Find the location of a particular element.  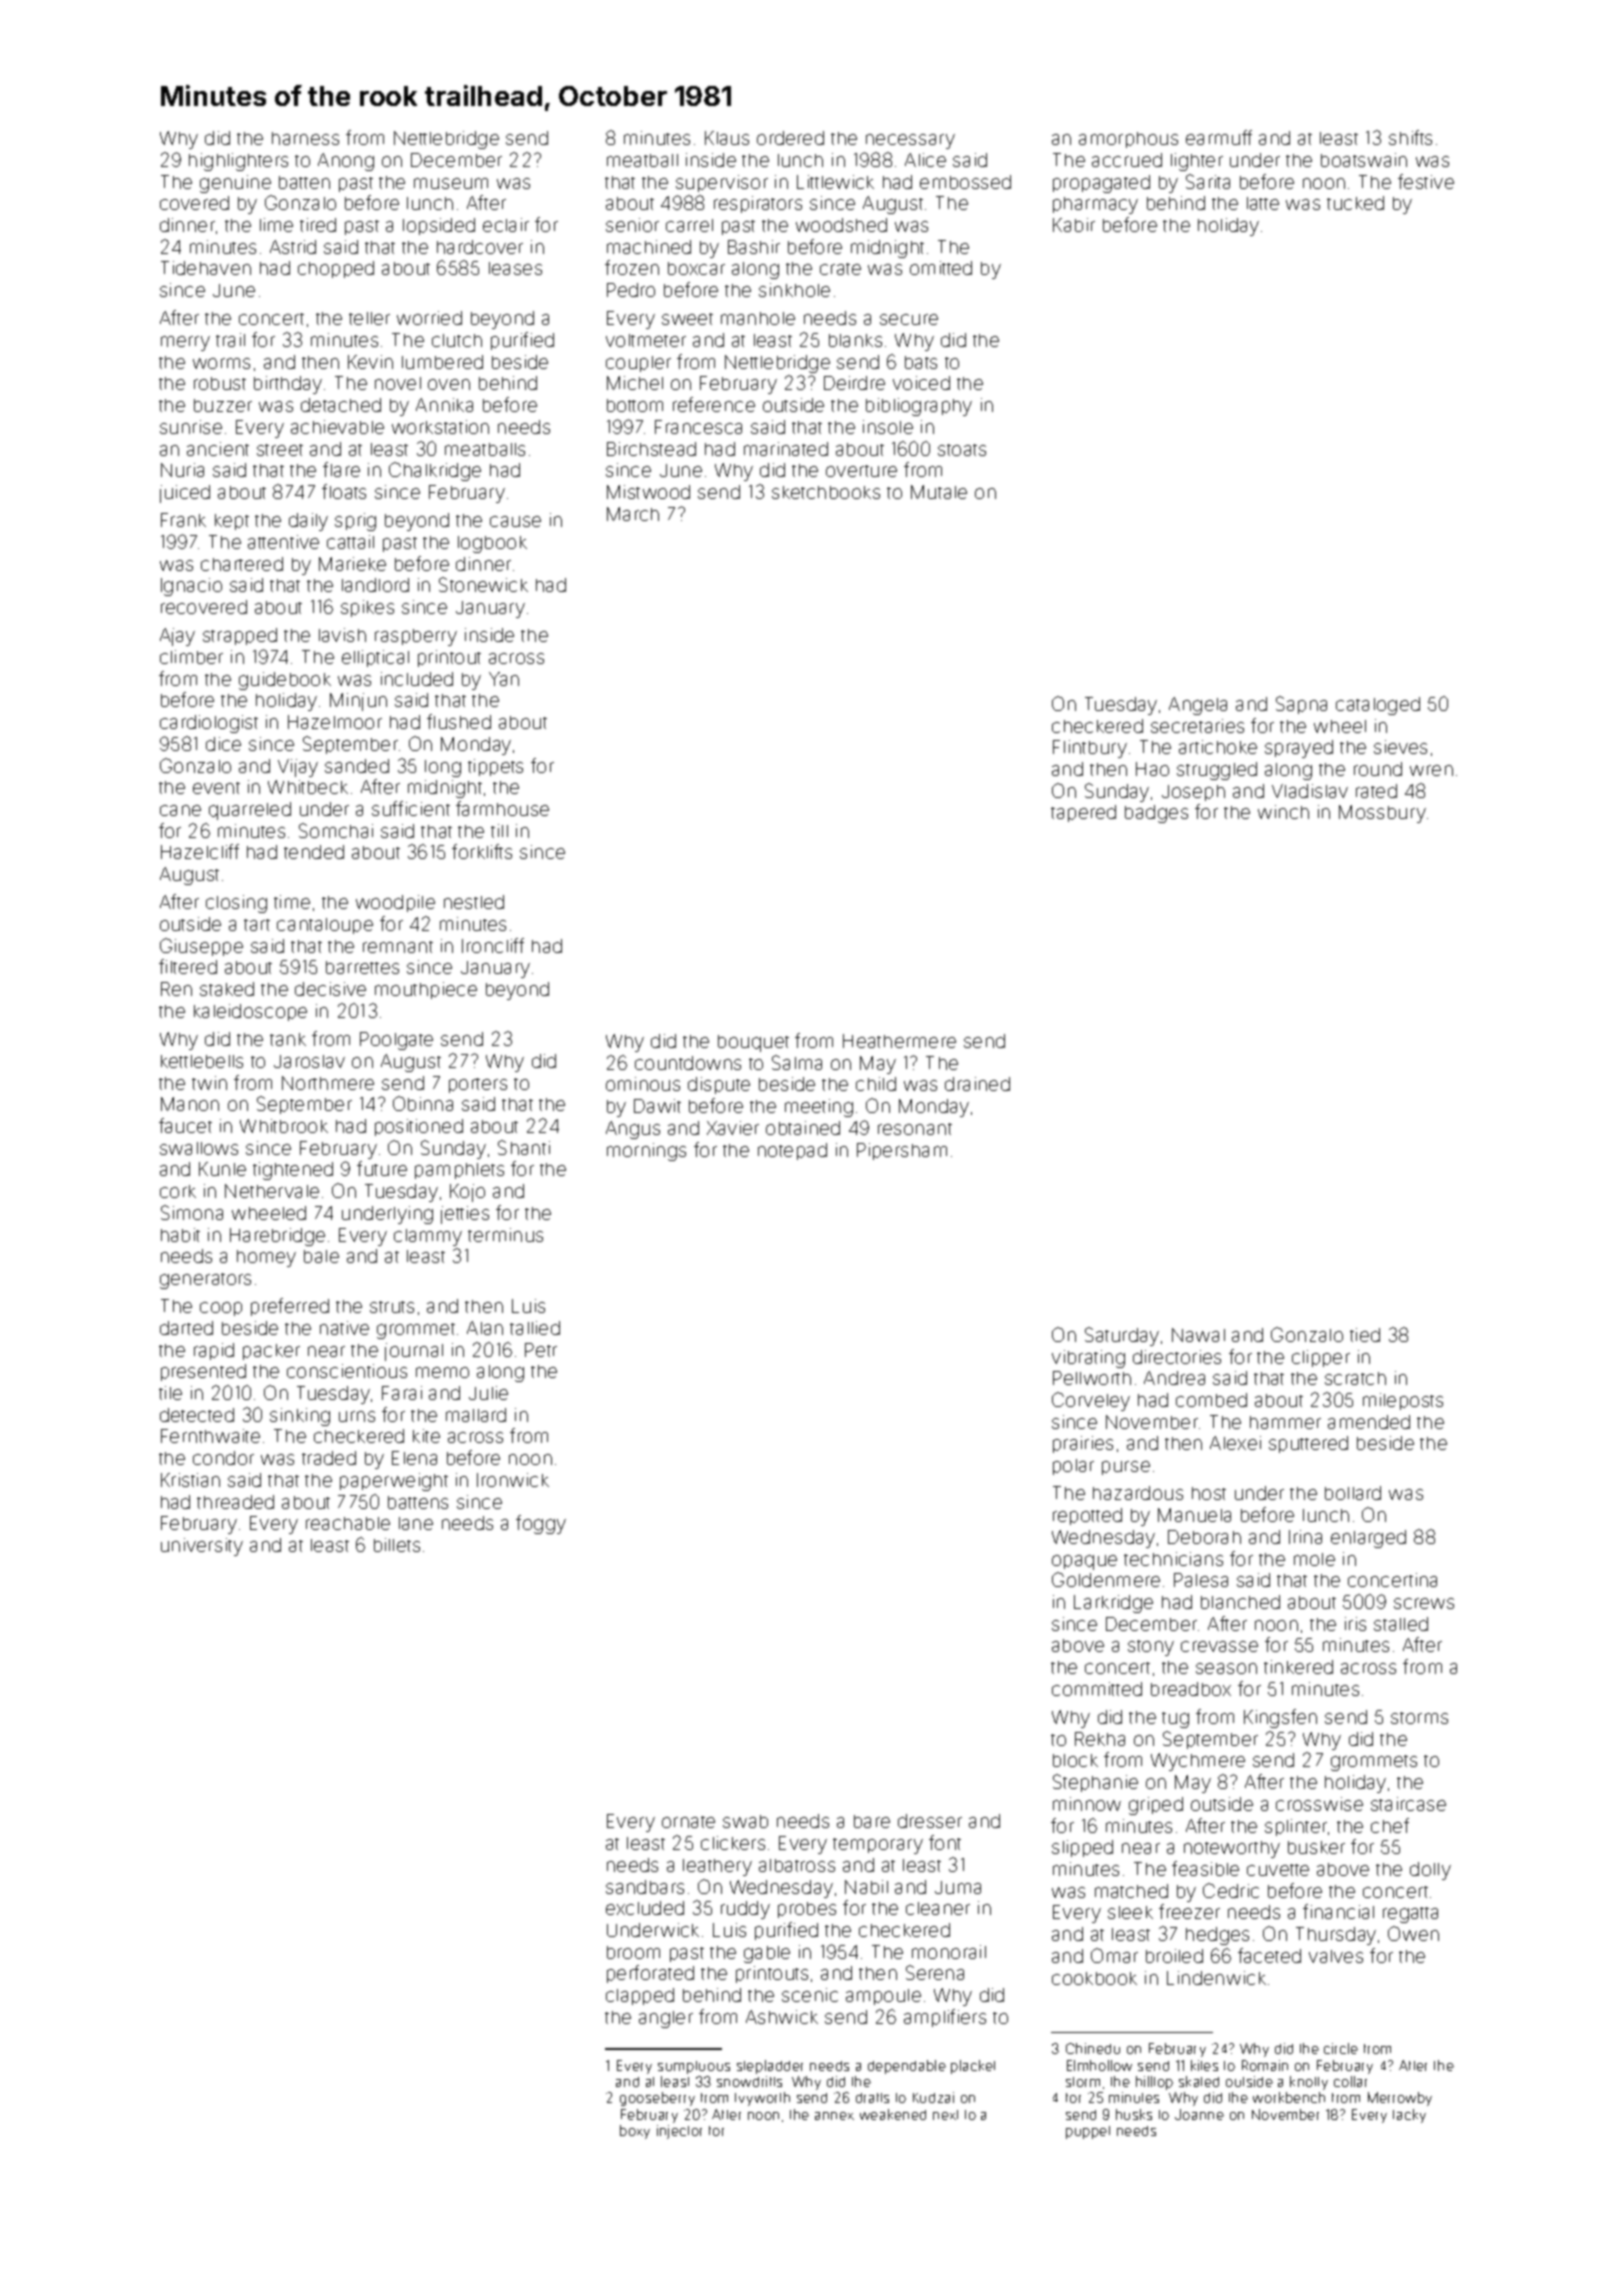

chartered is located at coordinates (242, 564).
